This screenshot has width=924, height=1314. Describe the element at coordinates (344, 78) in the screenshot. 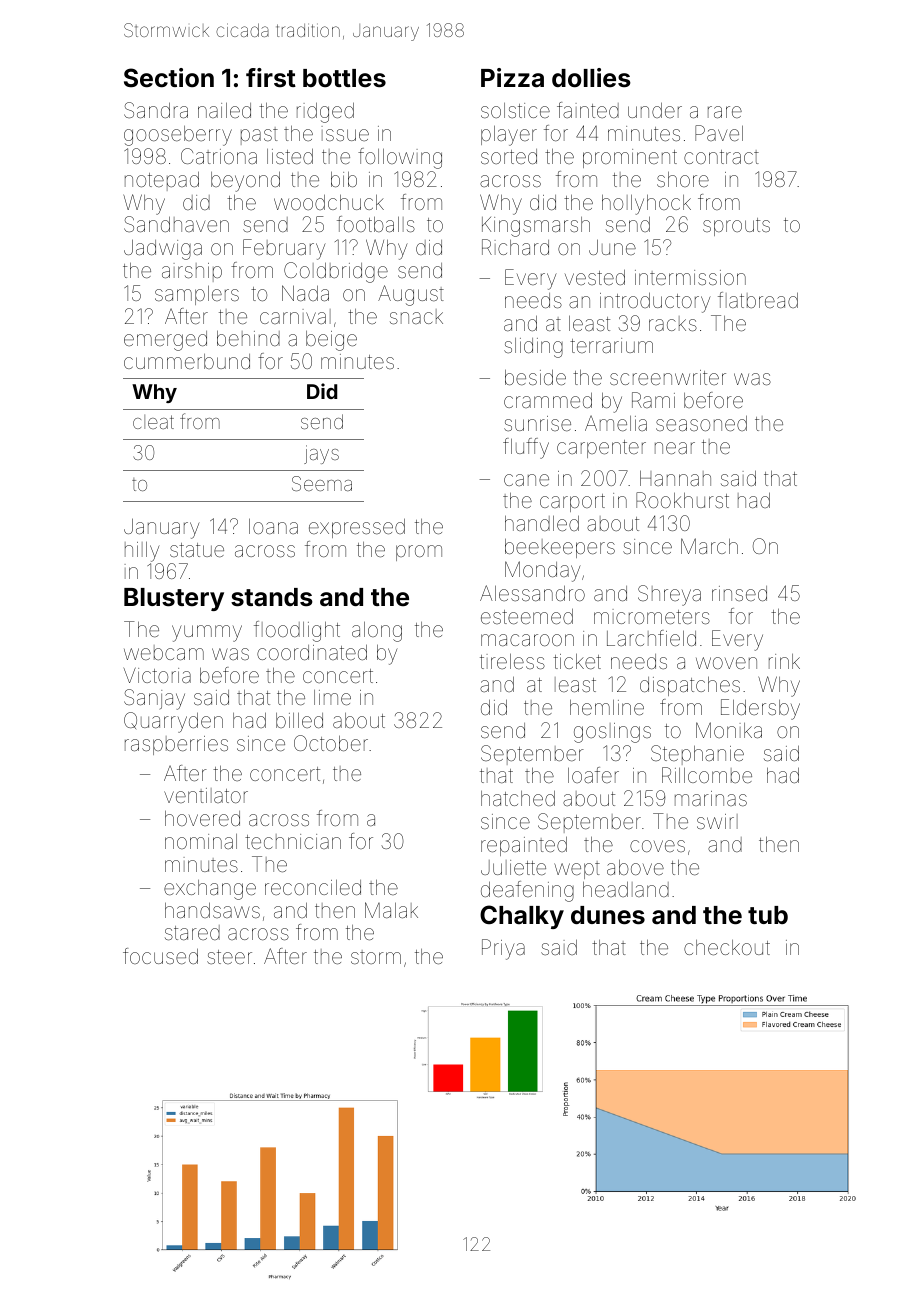

I see `bottles` at that location.
